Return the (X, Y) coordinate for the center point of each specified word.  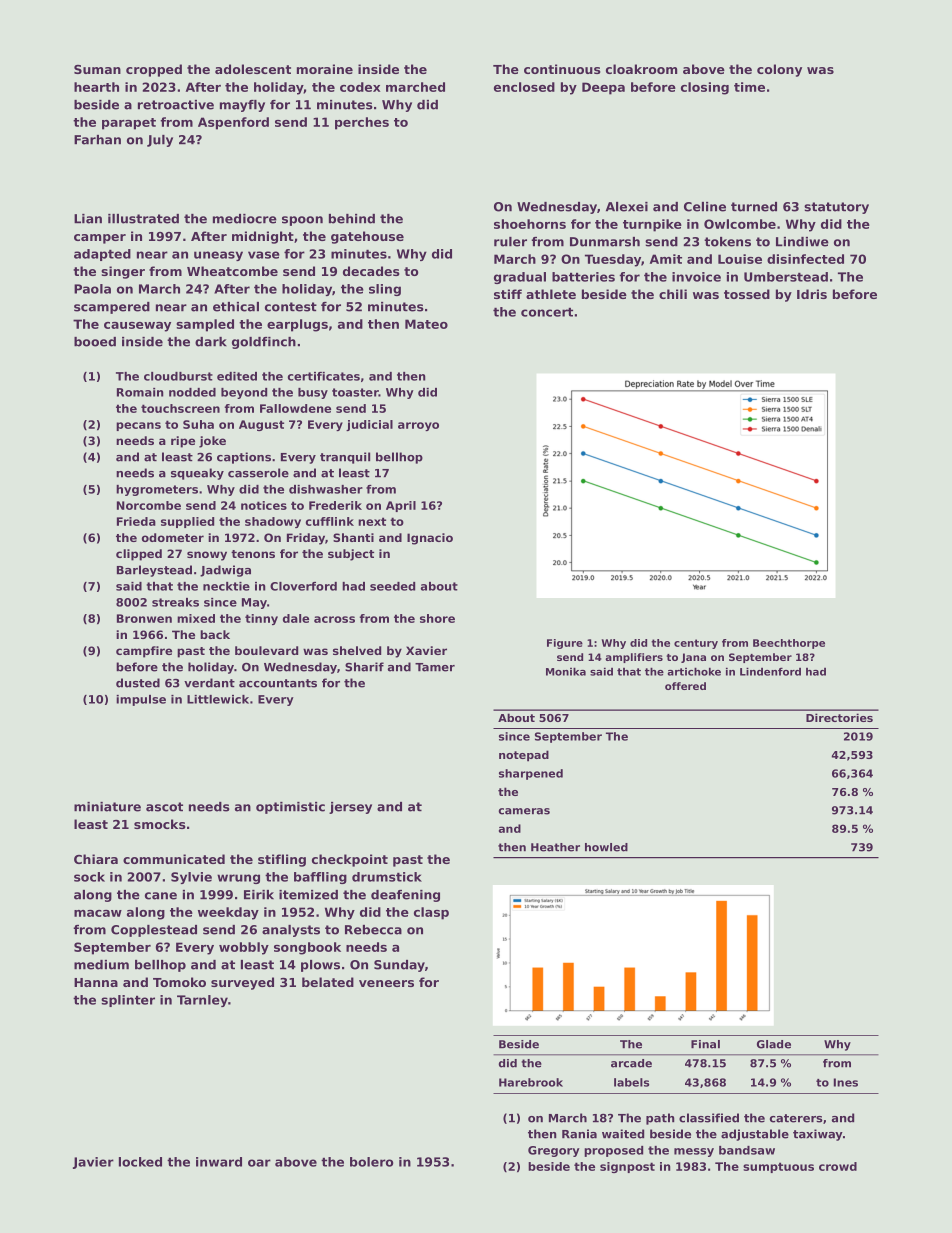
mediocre (245, 219)
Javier (93, 1163)
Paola (92, 289)
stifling (282, 860)
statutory (836, 208)
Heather (555, 847)
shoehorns (530, 224)
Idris (812, 294)
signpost (627, 1167)
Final (705, 1044)
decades (371, 271)
